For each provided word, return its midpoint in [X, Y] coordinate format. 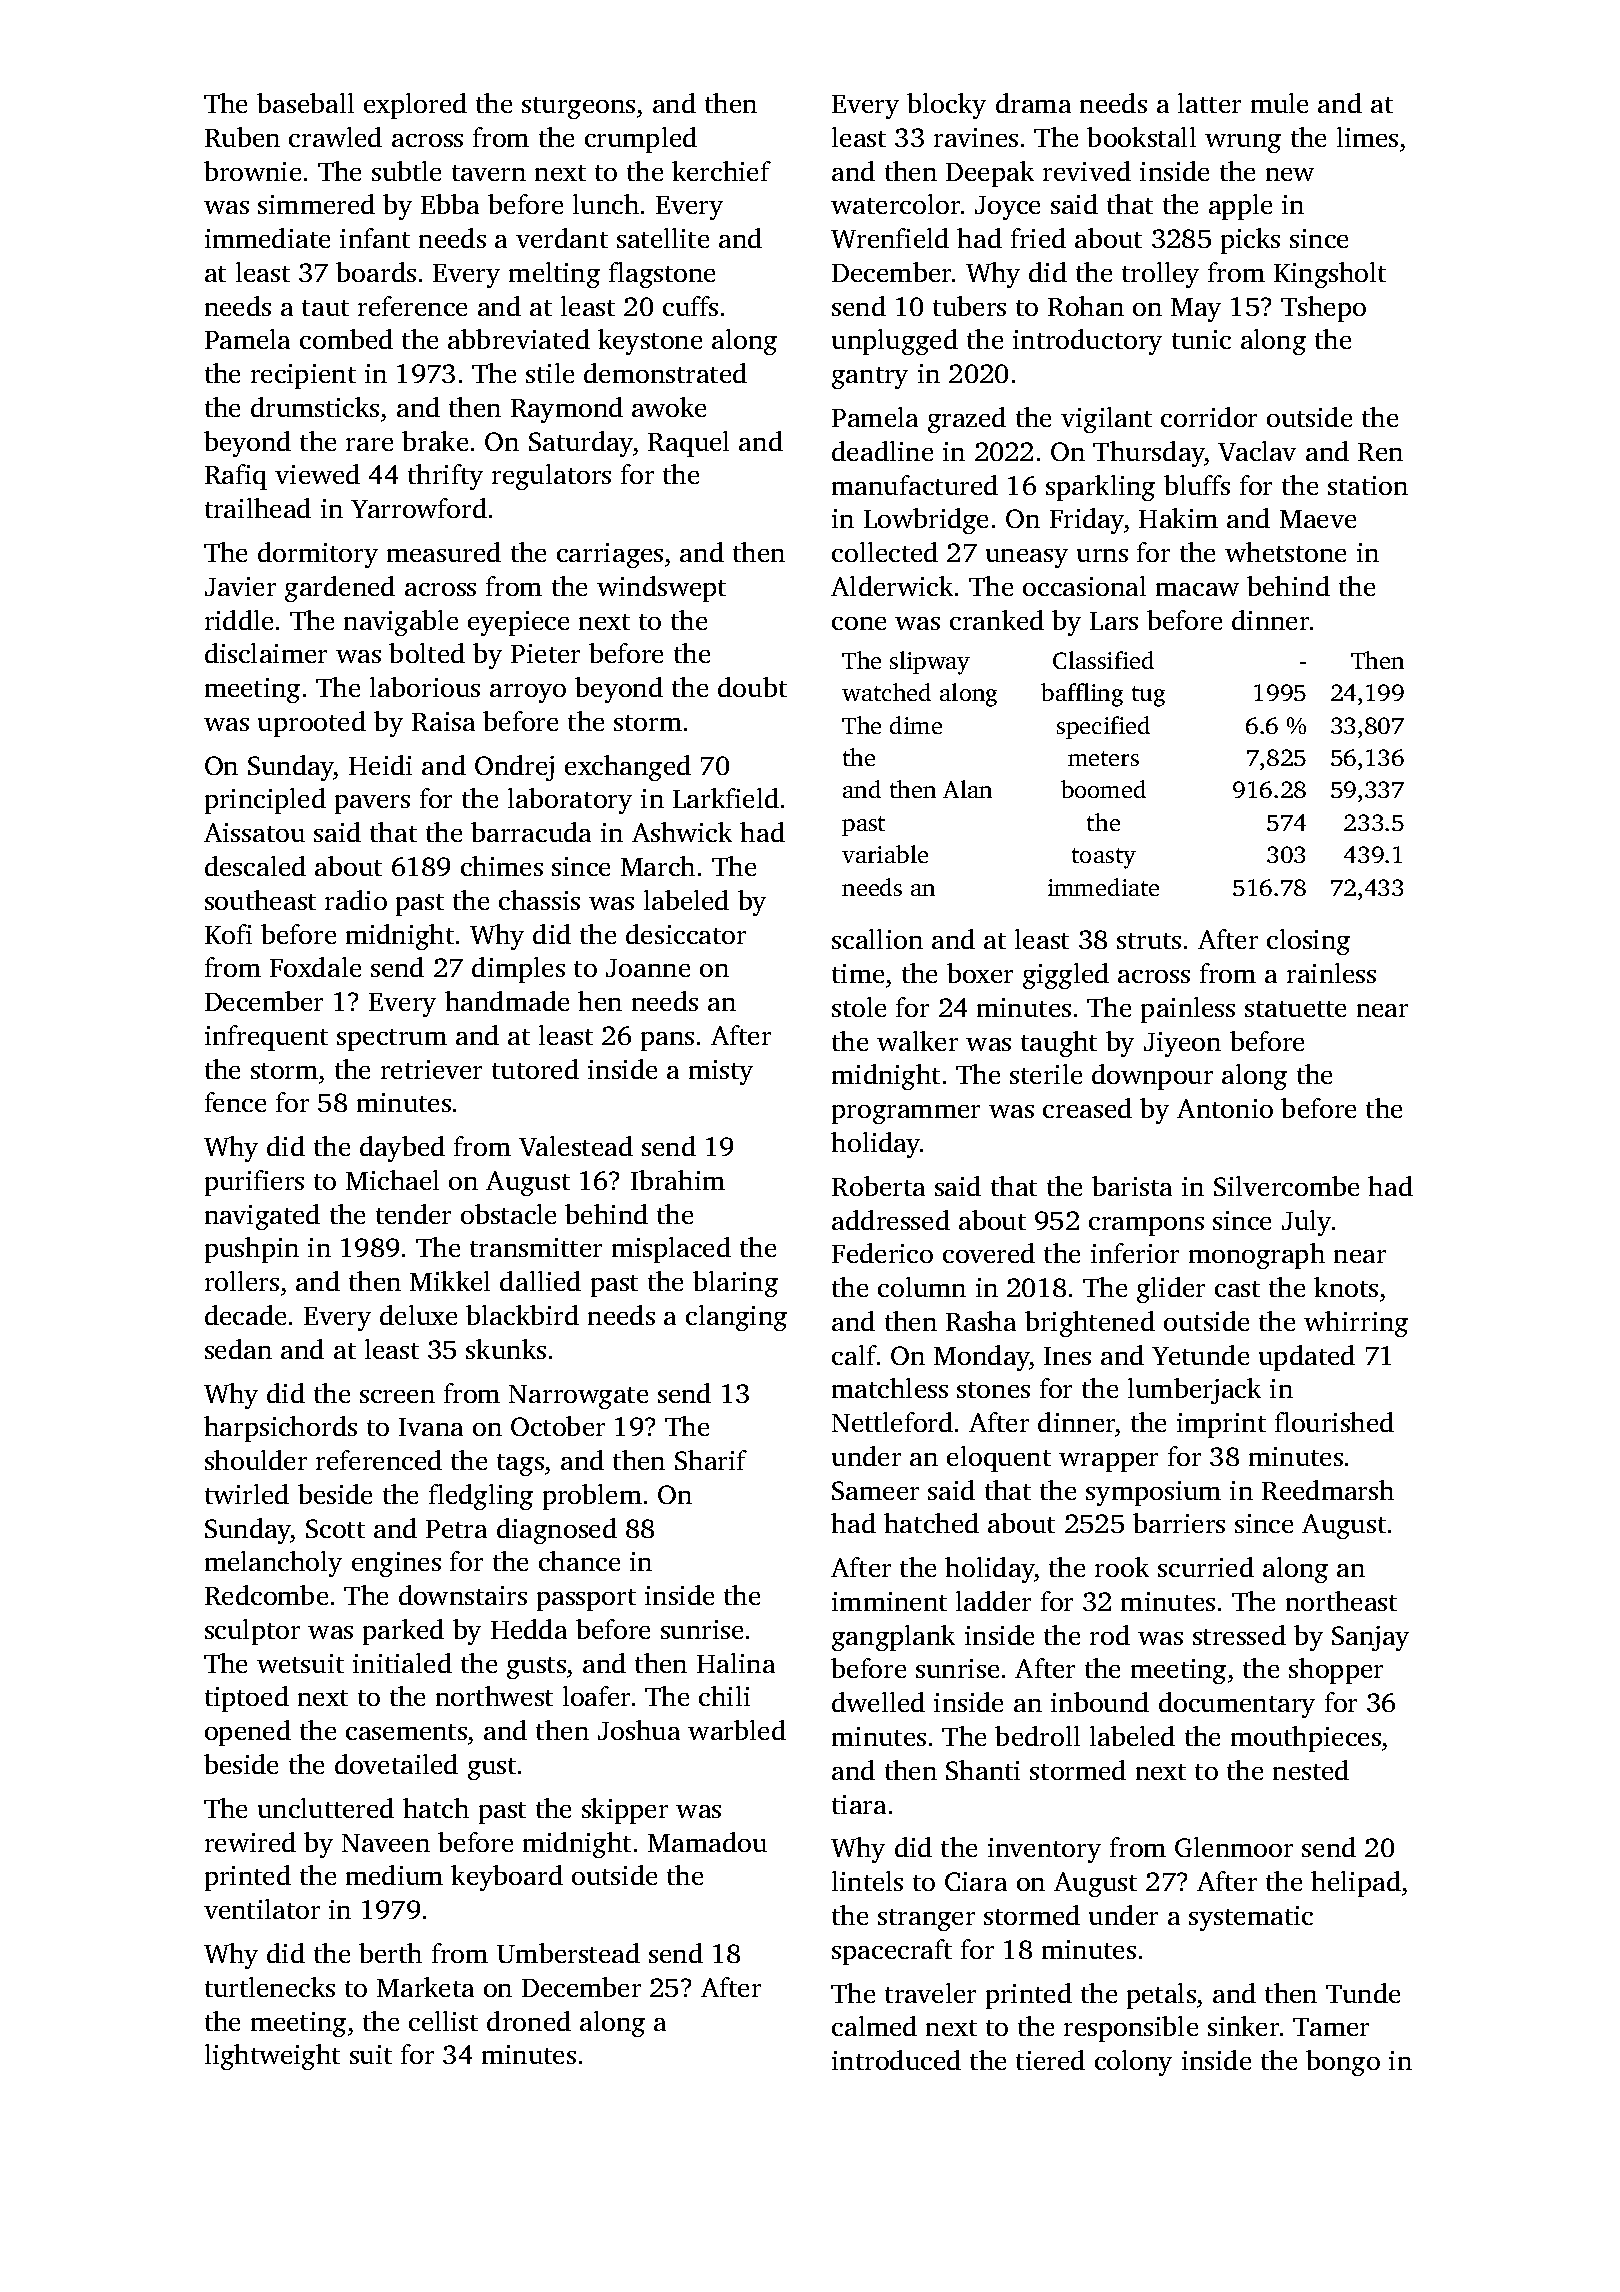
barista [1132, 1186]
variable [885, 854]
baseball [305, 103]
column [922, 1287]
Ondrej [514, 768]
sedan [238, 1349]
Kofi [228, 934]
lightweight [272, 2057]
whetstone [1285, 552]
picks [1250, 241]
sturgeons [578, 108]
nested [1311, 1770]
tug [1148, 696]
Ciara [976, 1881]
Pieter [545, 653]
